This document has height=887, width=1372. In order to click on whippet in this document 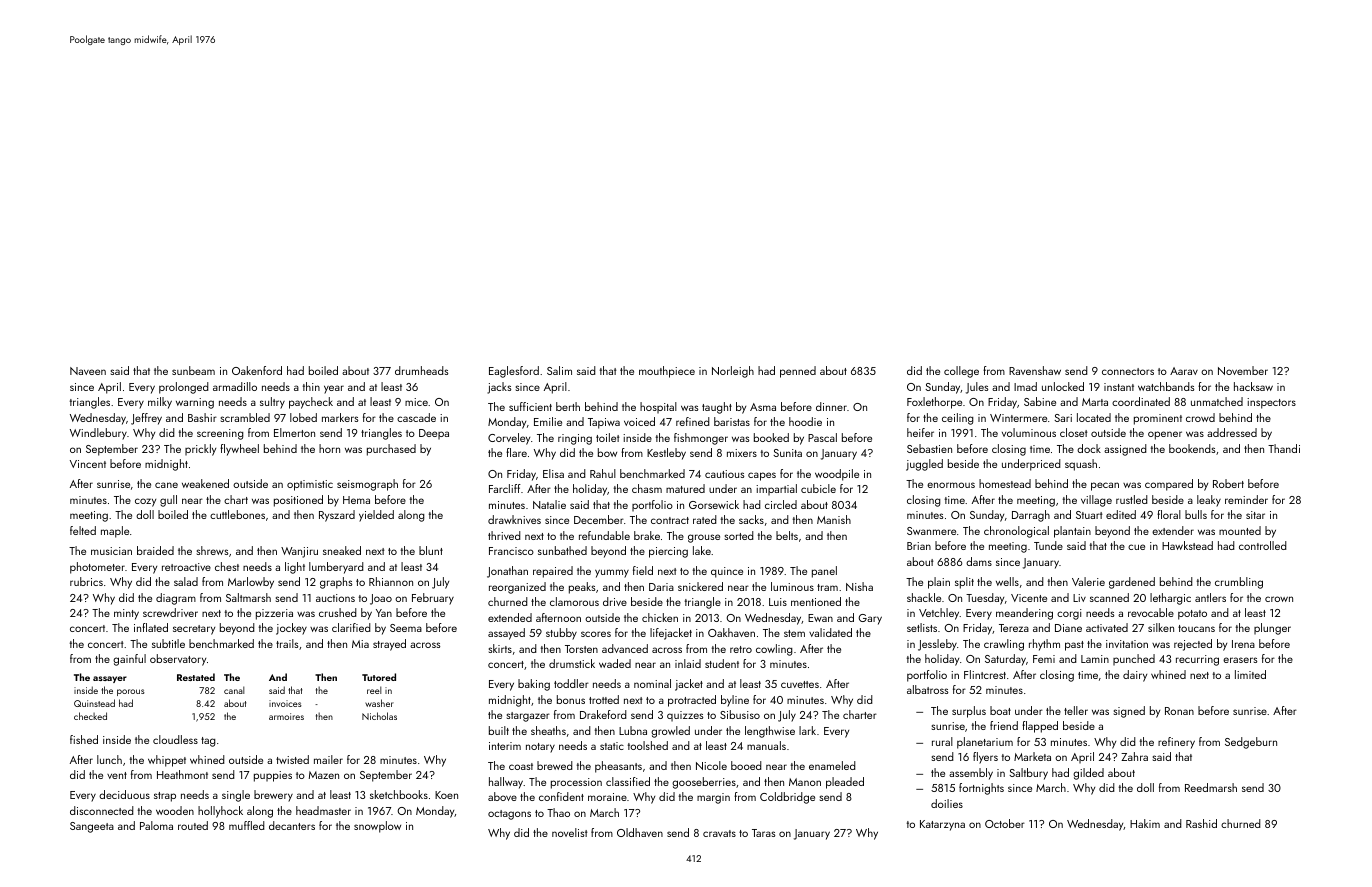, I will do `click(167, 761)`.
